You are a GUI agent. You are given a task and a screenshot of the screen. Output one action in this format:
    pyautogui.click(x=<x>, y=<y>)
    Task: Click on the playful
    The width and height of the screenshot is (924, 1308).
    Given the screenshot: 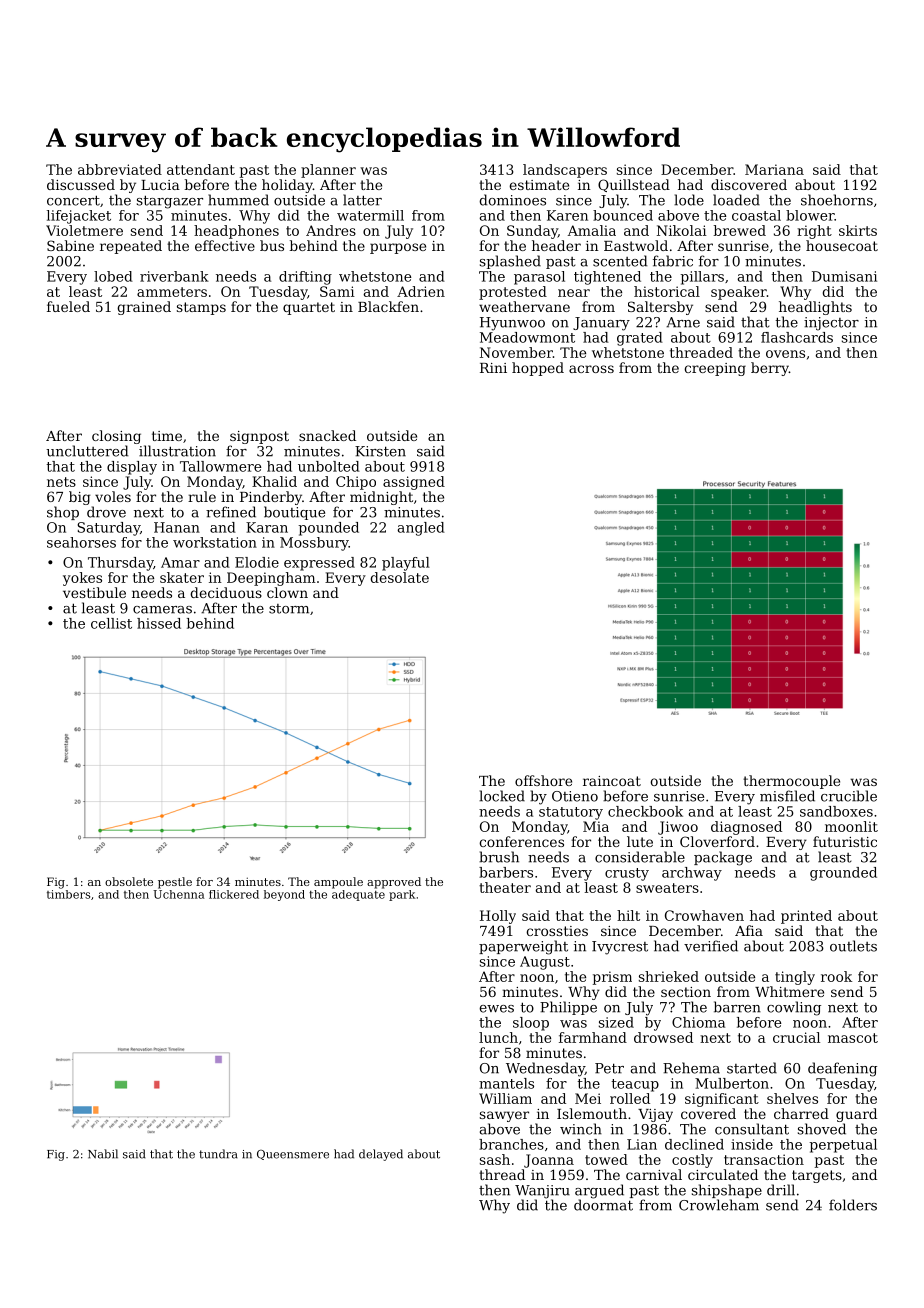 What is the action you would take?
    pyautogui.click(x=406, y=564)
